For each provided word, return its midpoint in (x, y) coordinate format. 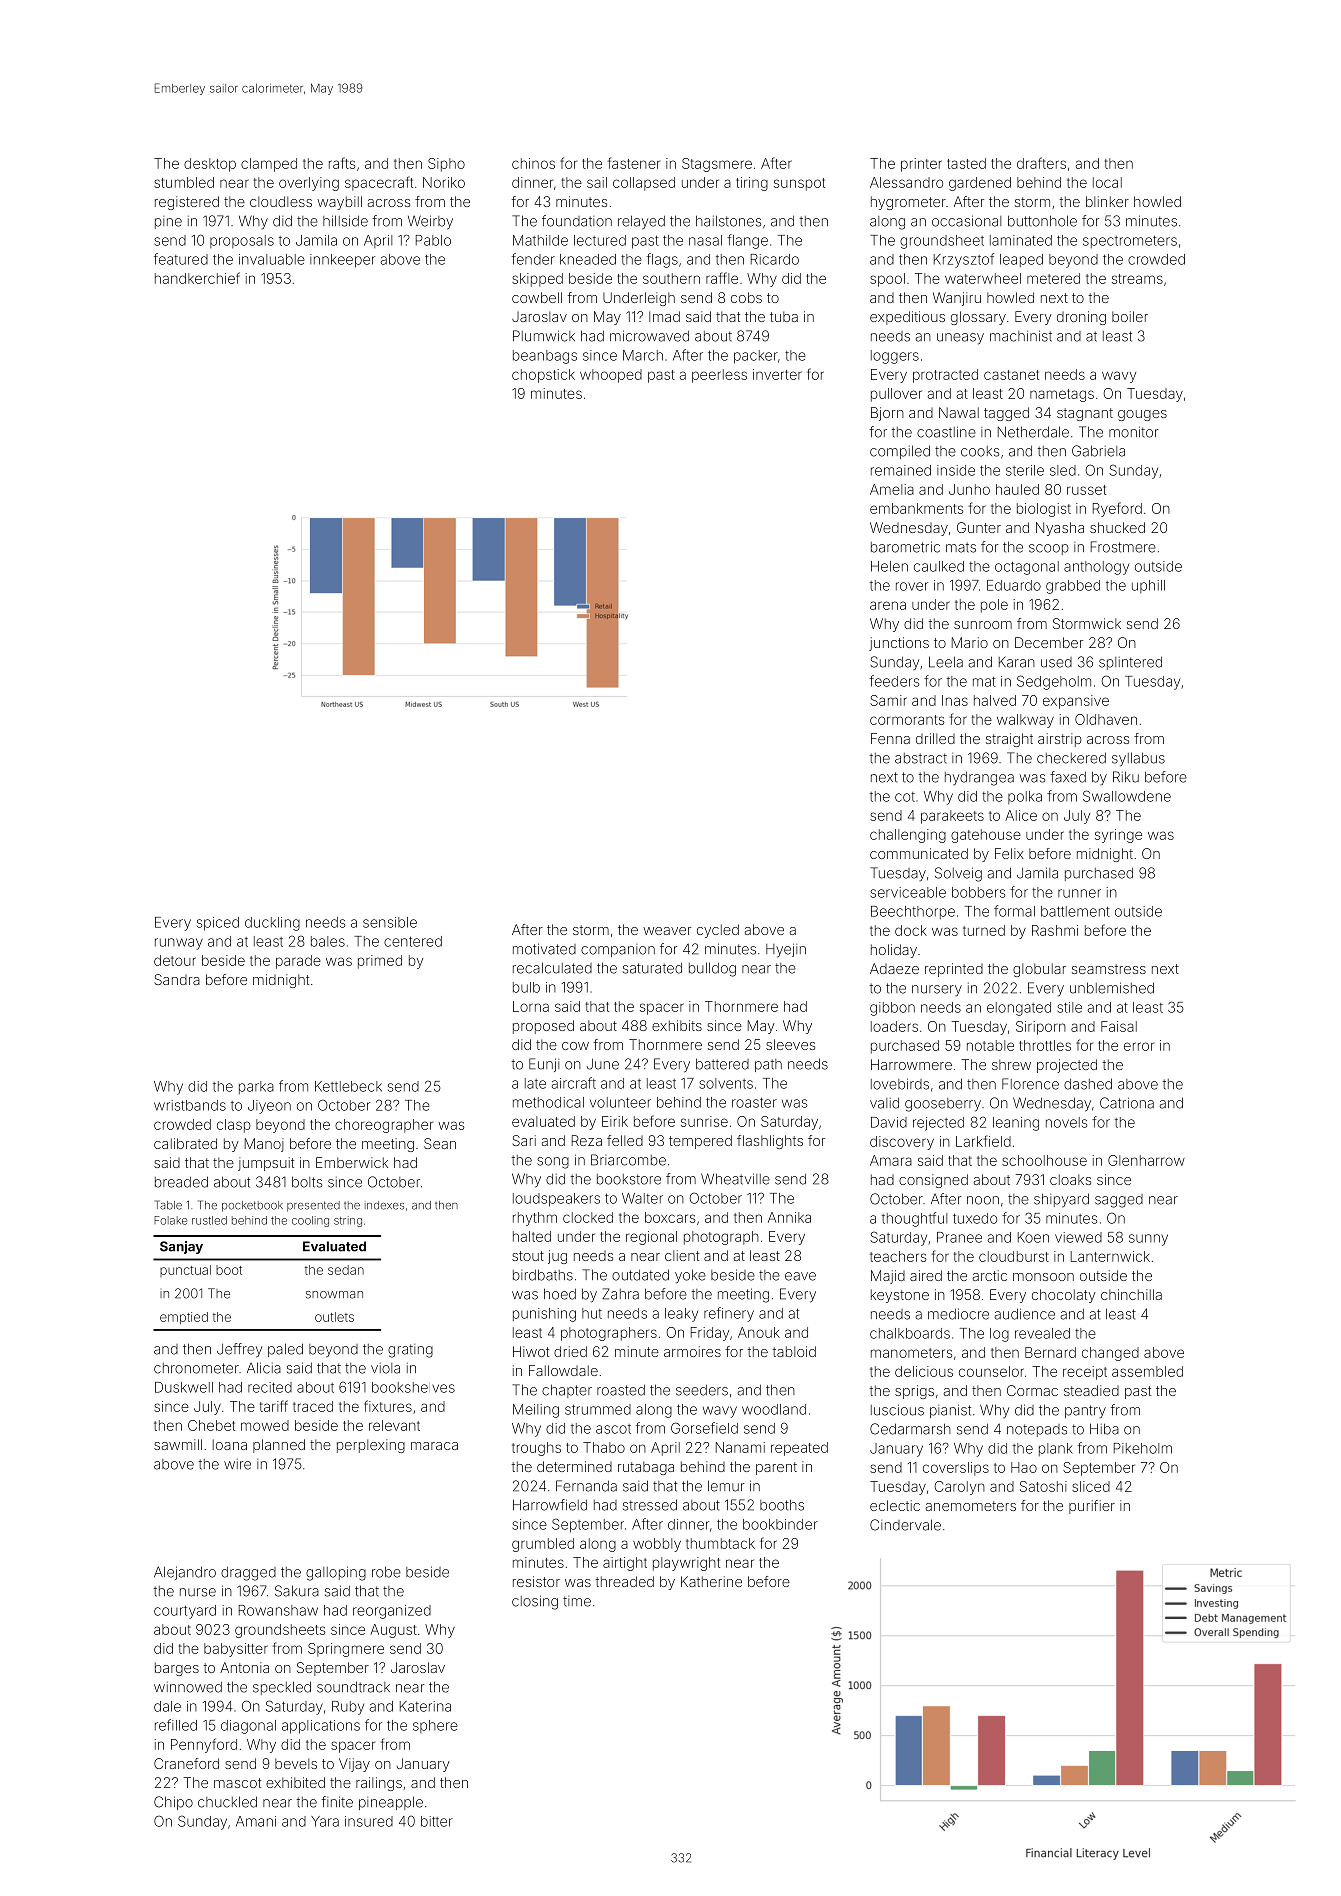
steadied (1091, 1390)
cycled (718, 931)
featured (181, 259)
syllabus (1138, 759)
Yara (325, 1821)
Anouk (759, 1332)
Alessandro (906, 182)
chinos (533, 163)
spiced (218, 924)
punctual (185, 1271)
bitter (437, 1821)
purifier (1092, 1507)
